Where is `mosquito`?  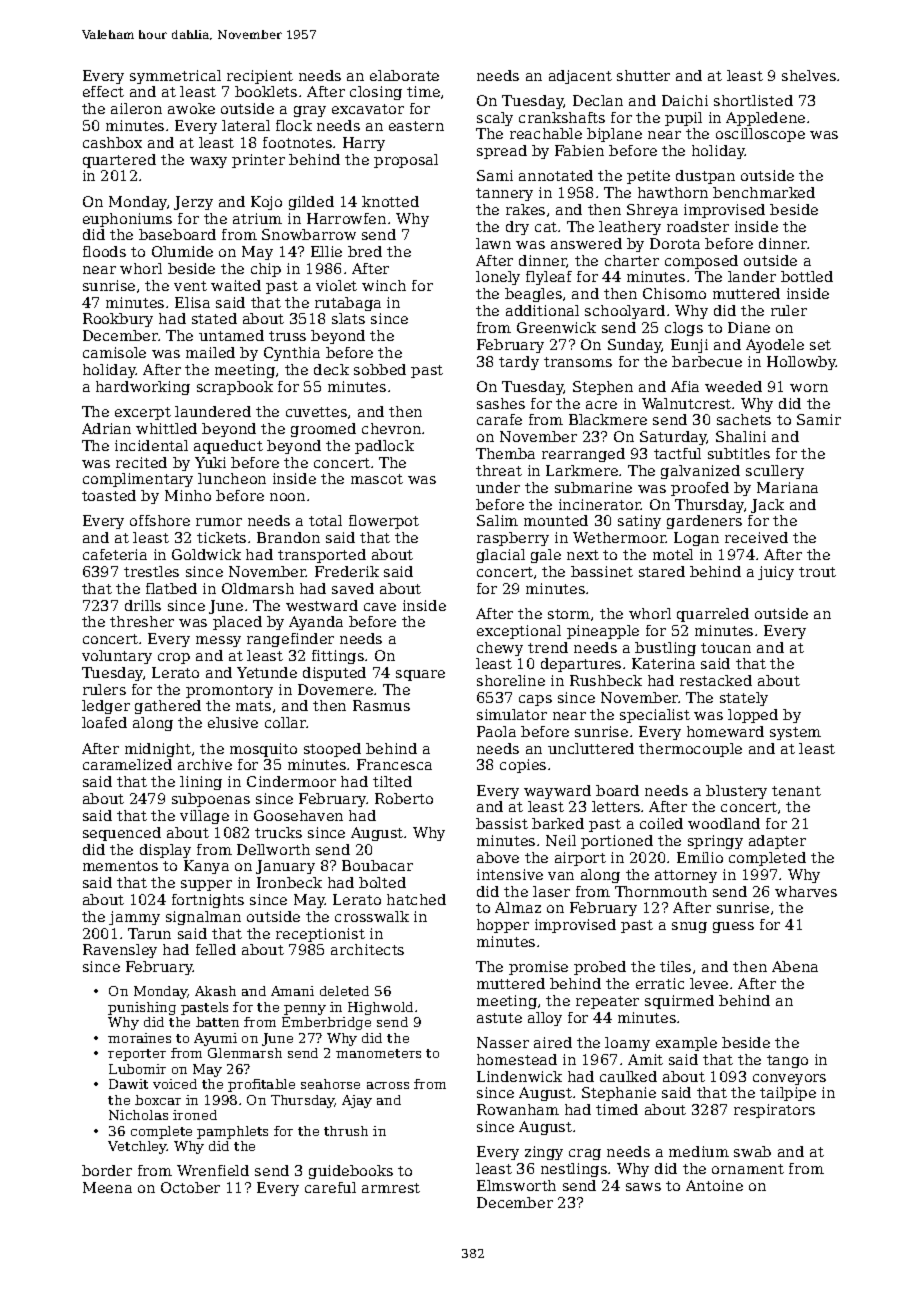
mosquito is located at coordinates (263, 750).
